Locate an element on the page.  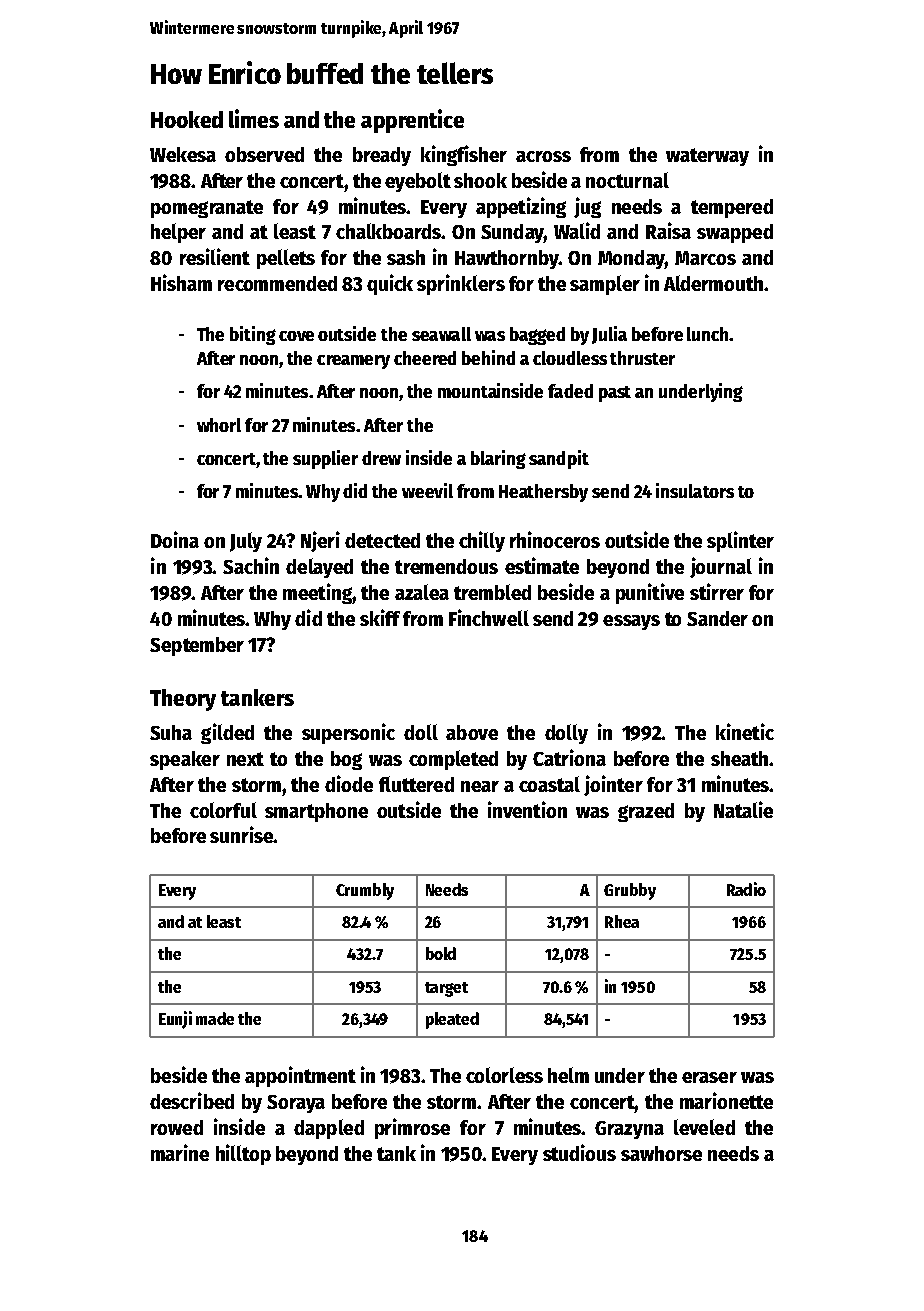
helper is located at coordinates (178, 233).
